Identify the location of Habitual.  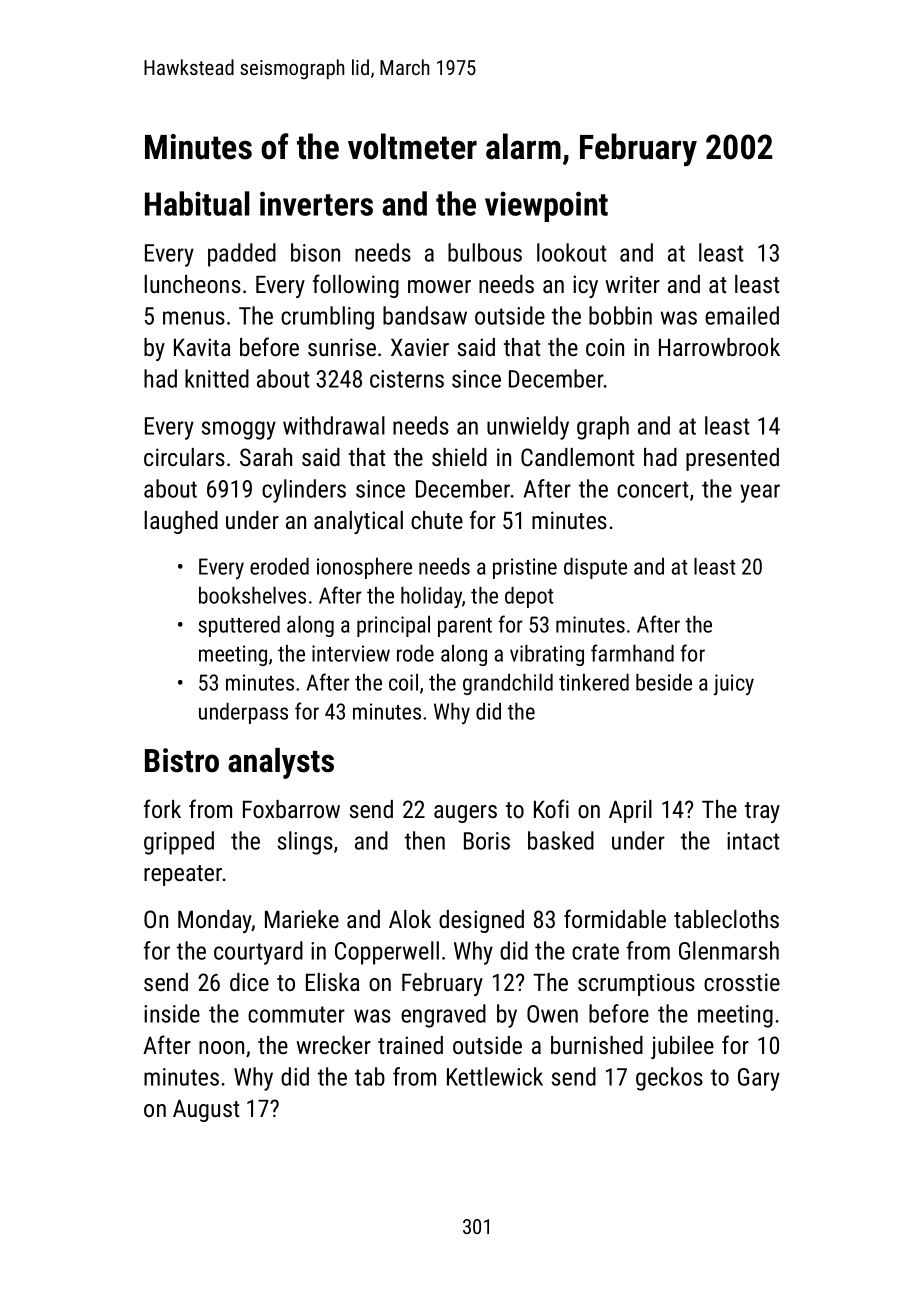
(197, 203).
